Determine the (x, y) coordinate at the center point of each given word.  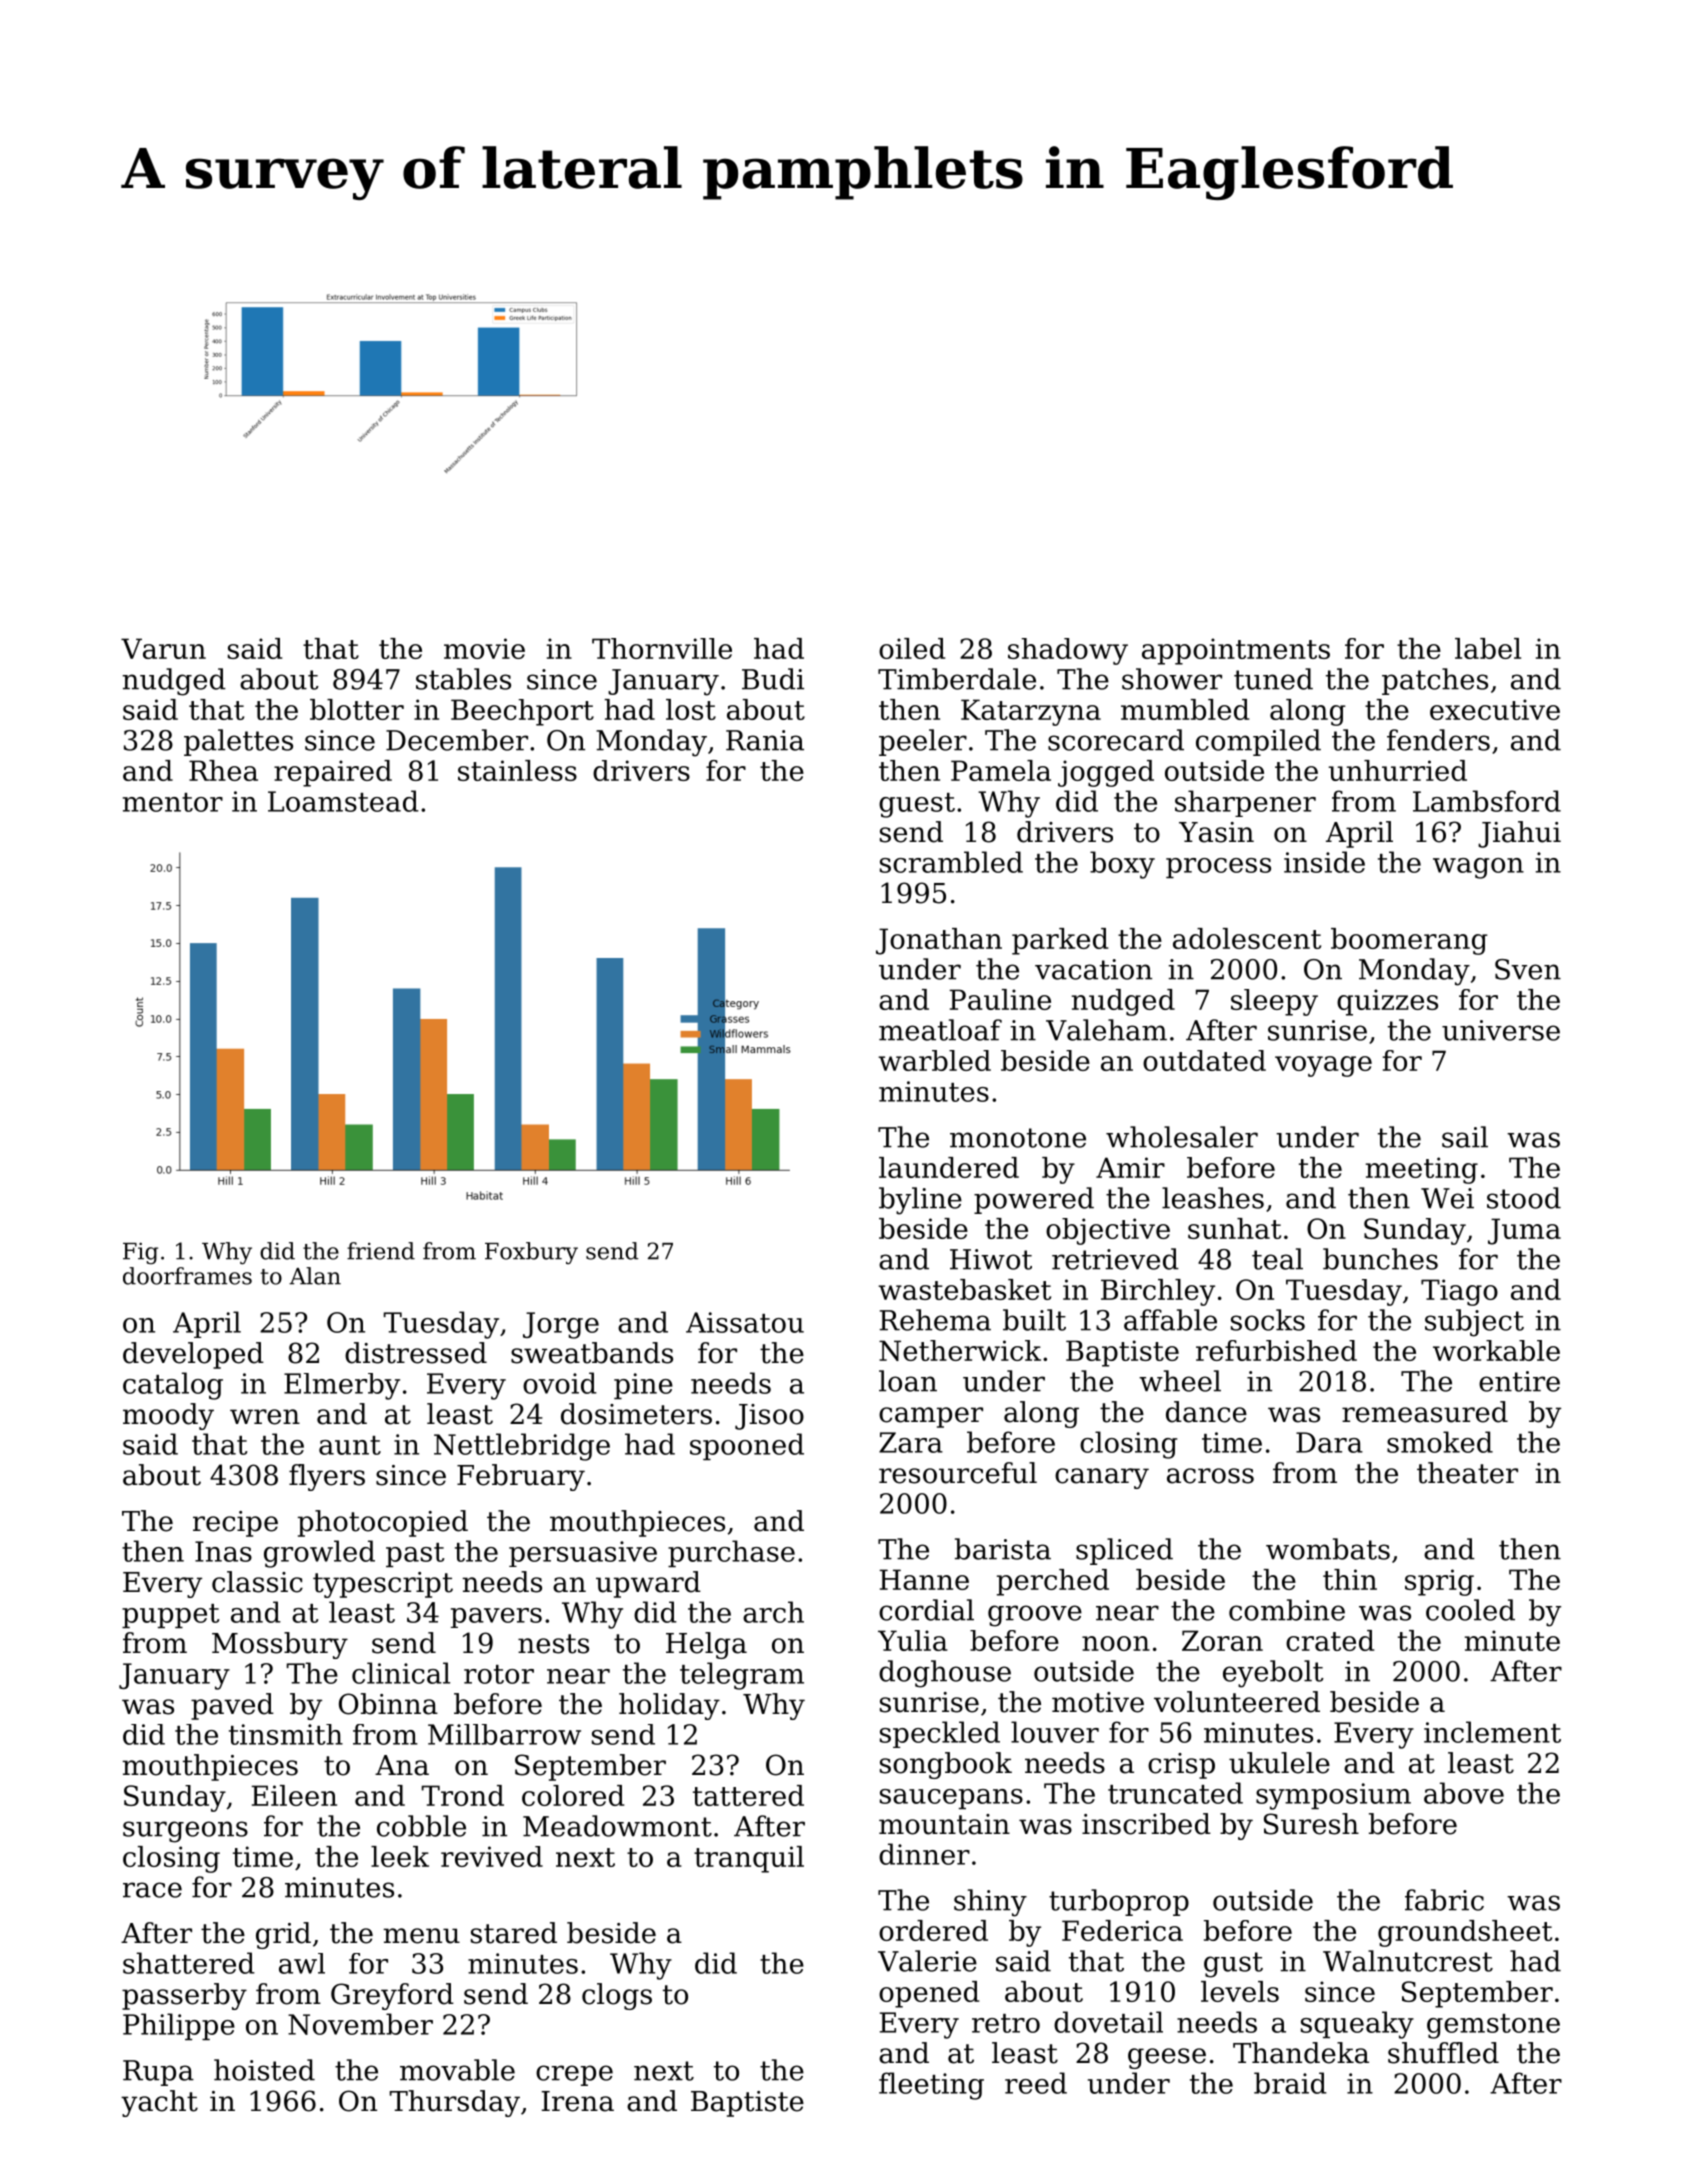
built (1034, 1320)
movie (484, 648)
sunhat (1234, 1228)
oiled (912, 648)
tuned (1273, 679)
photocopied (383, 1523)
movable (457, 2070)
